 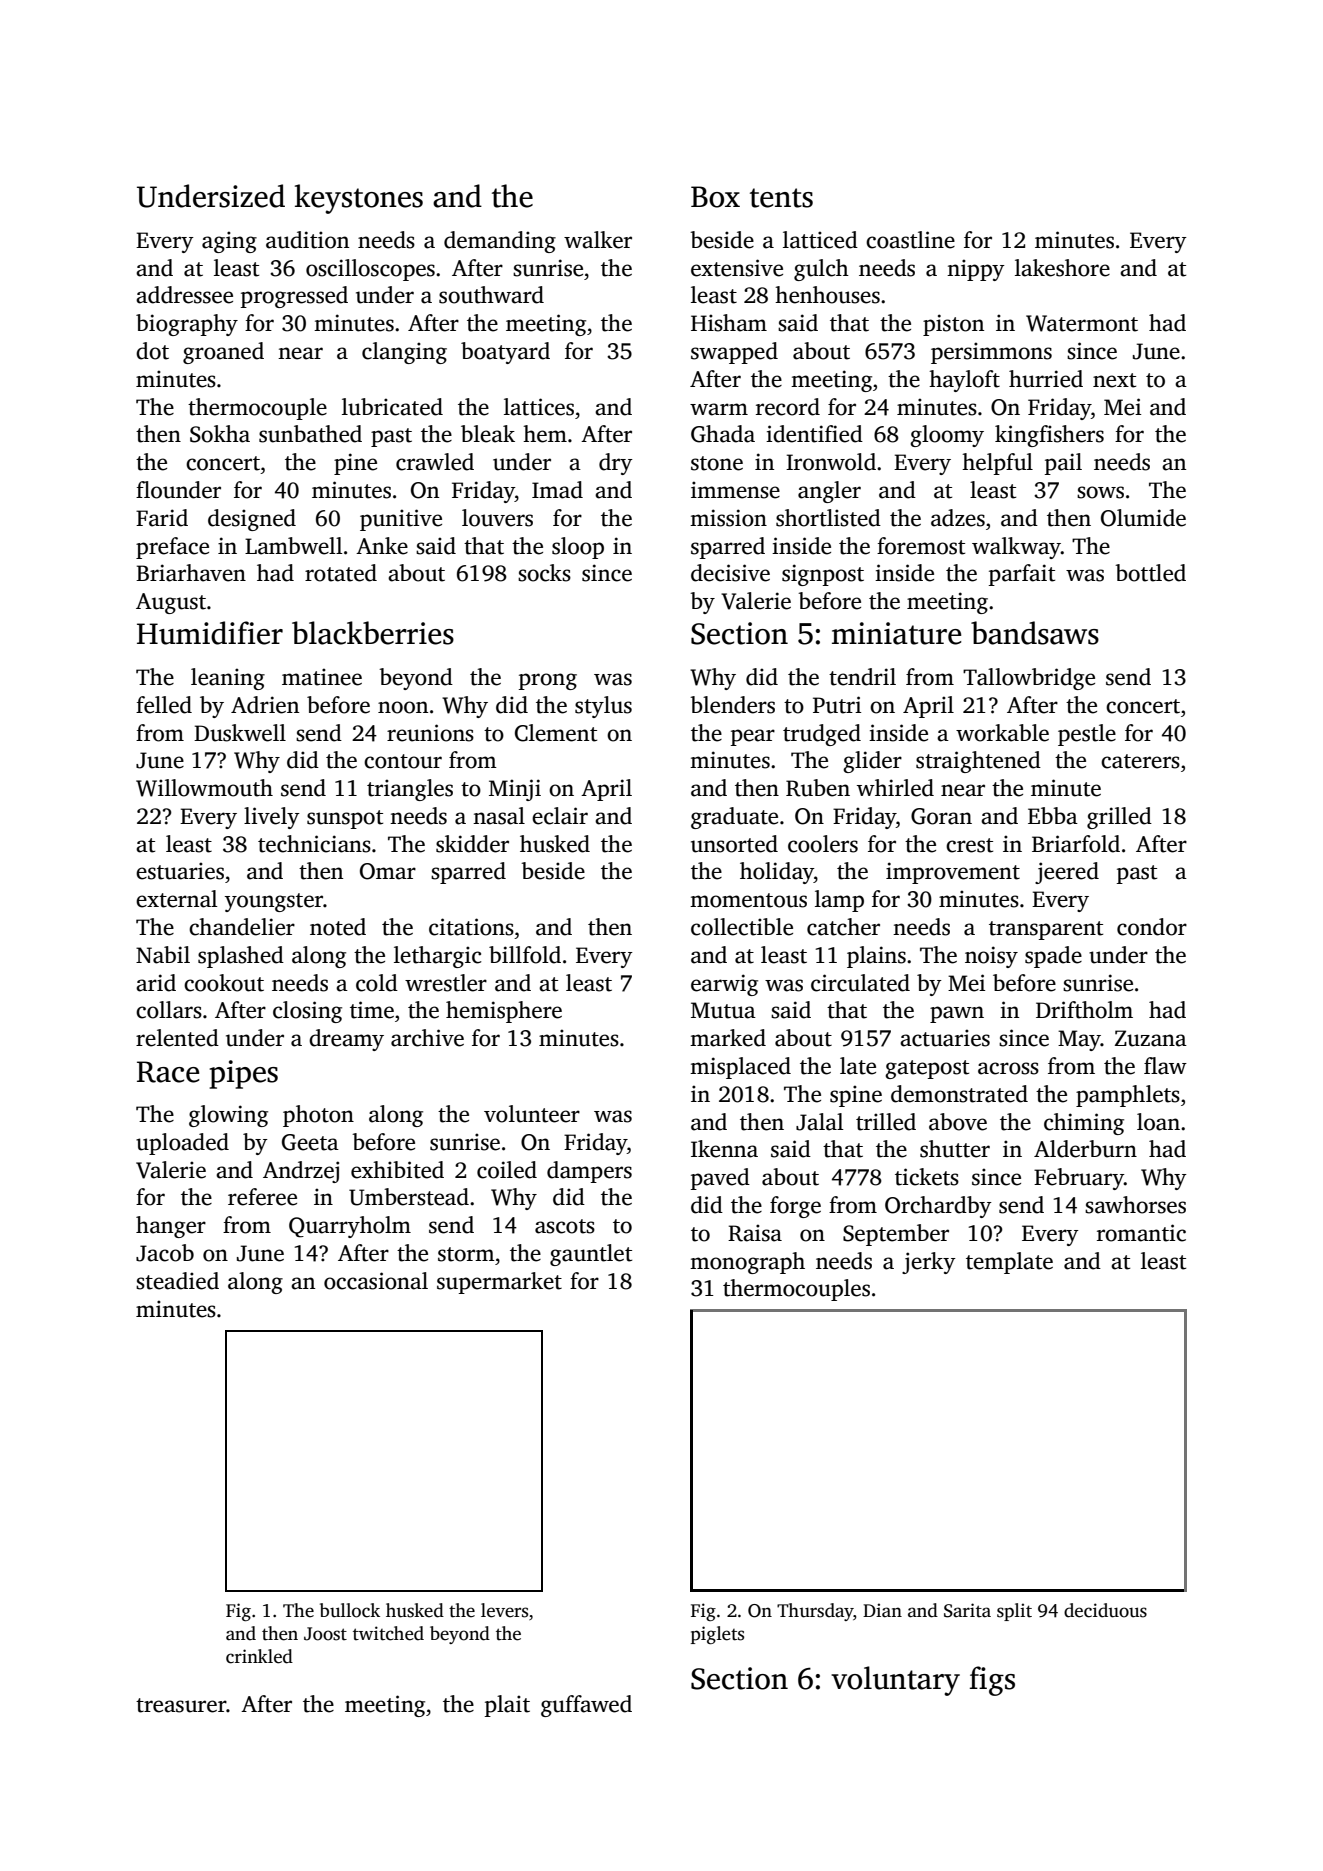 I want to click on Box, so click(x=715, y=197).
